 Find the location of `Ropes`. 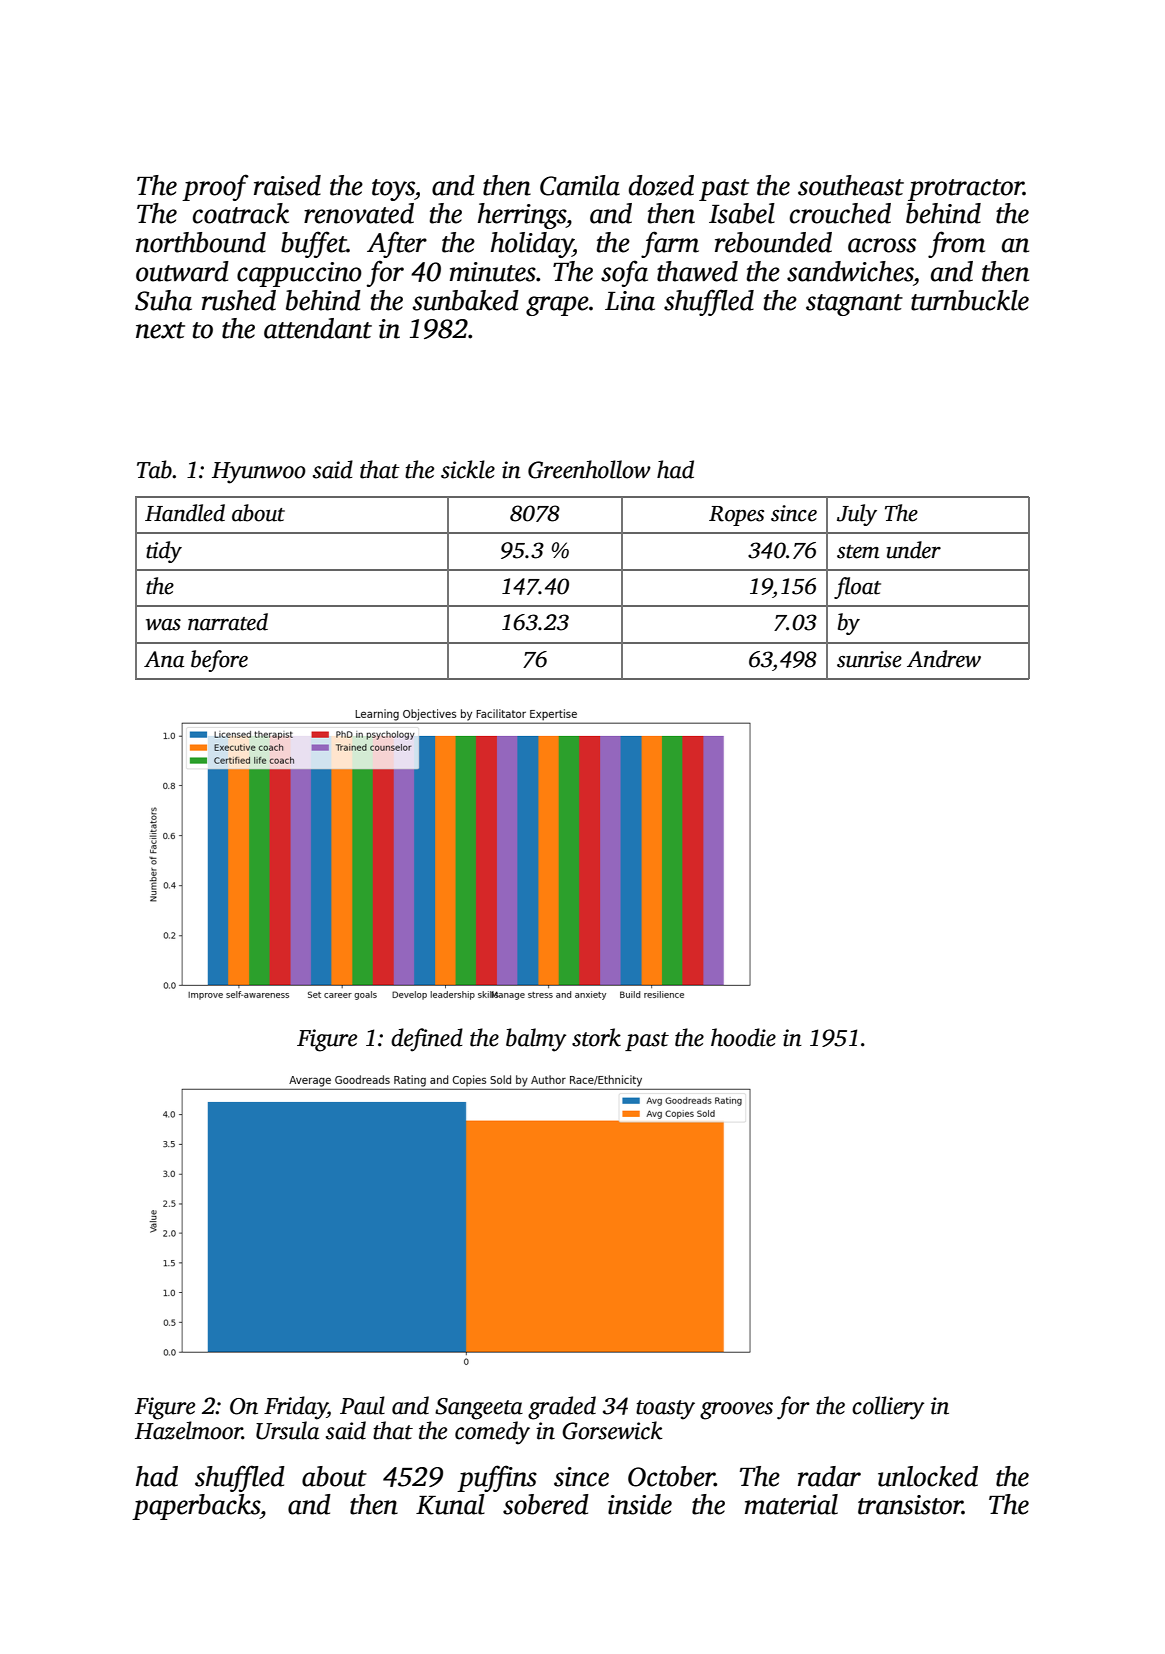

Ropes is located at coordinates (736, 516).
